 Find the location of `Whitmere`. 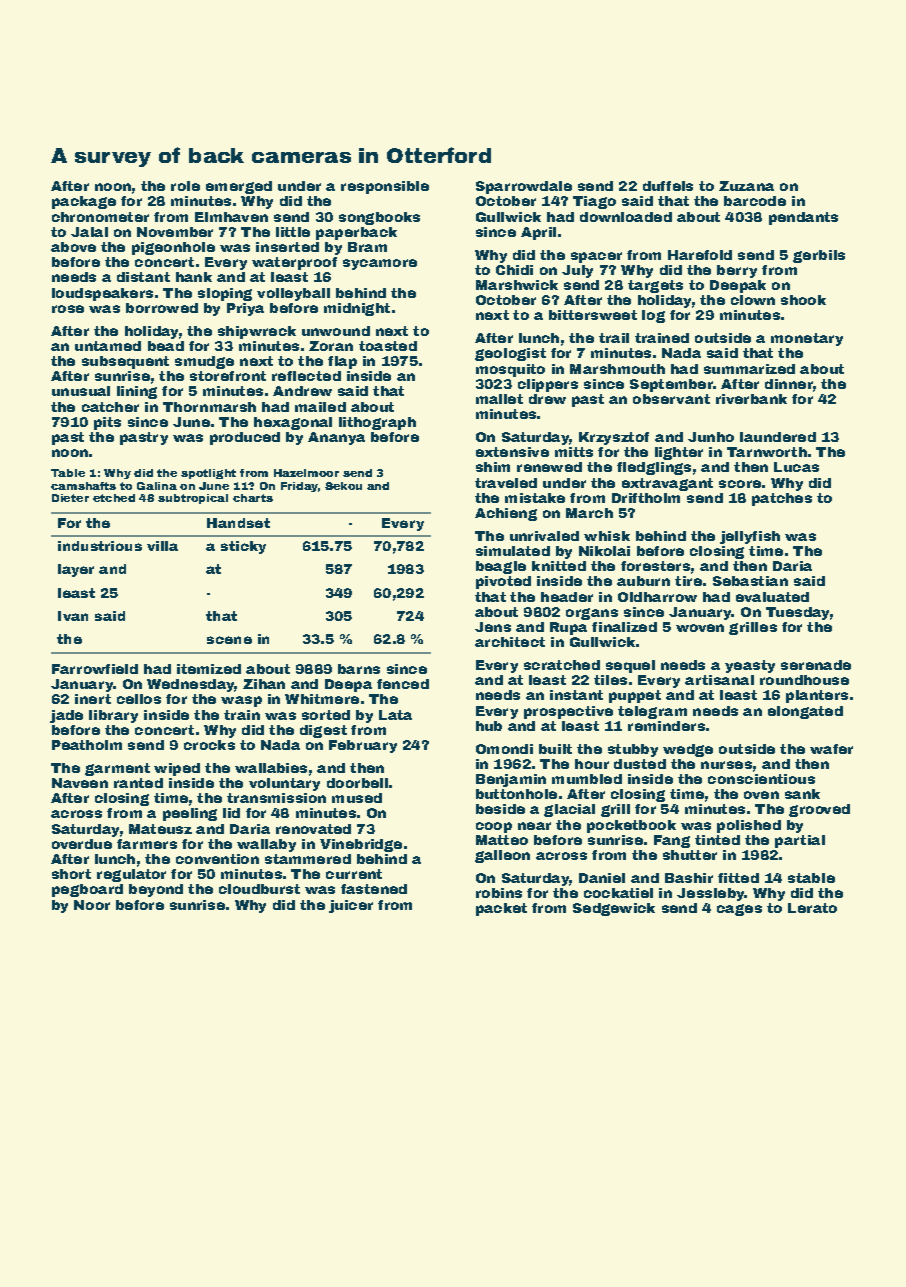

Whitmere is located at coordinates (322, 699).
